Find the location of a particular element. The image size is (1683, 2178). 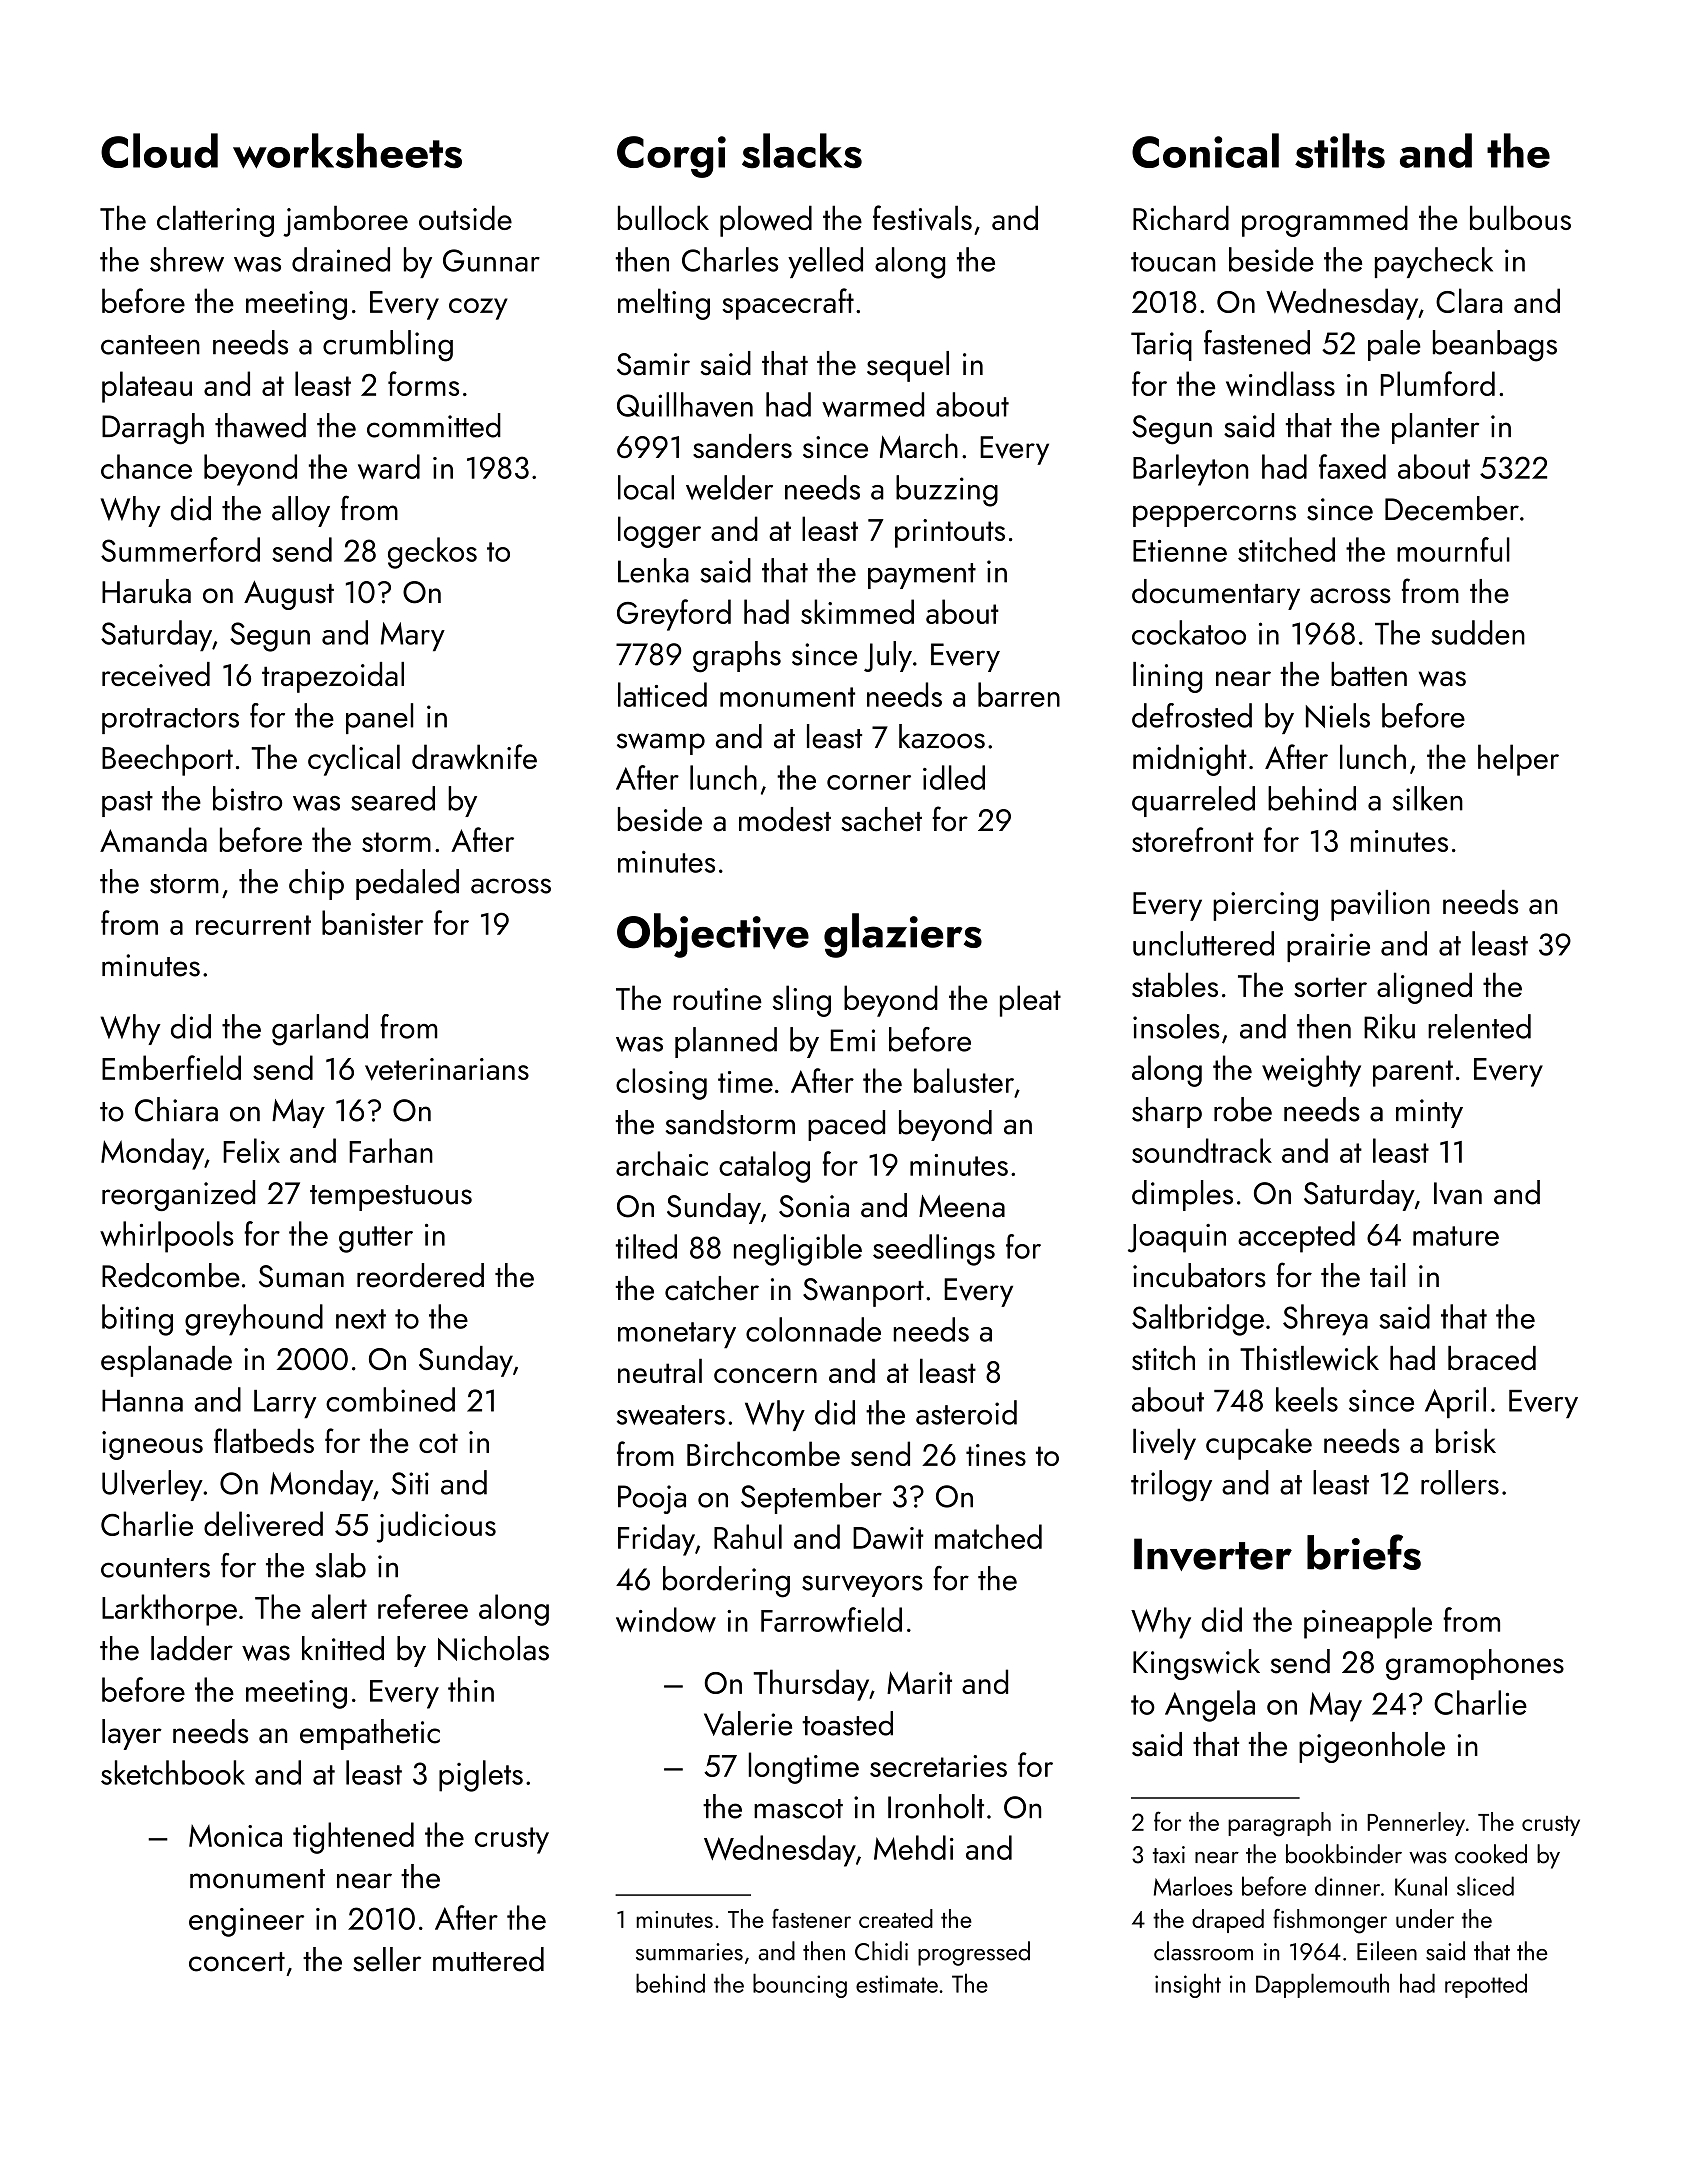

concert is located at coordinates (237, 1962).
